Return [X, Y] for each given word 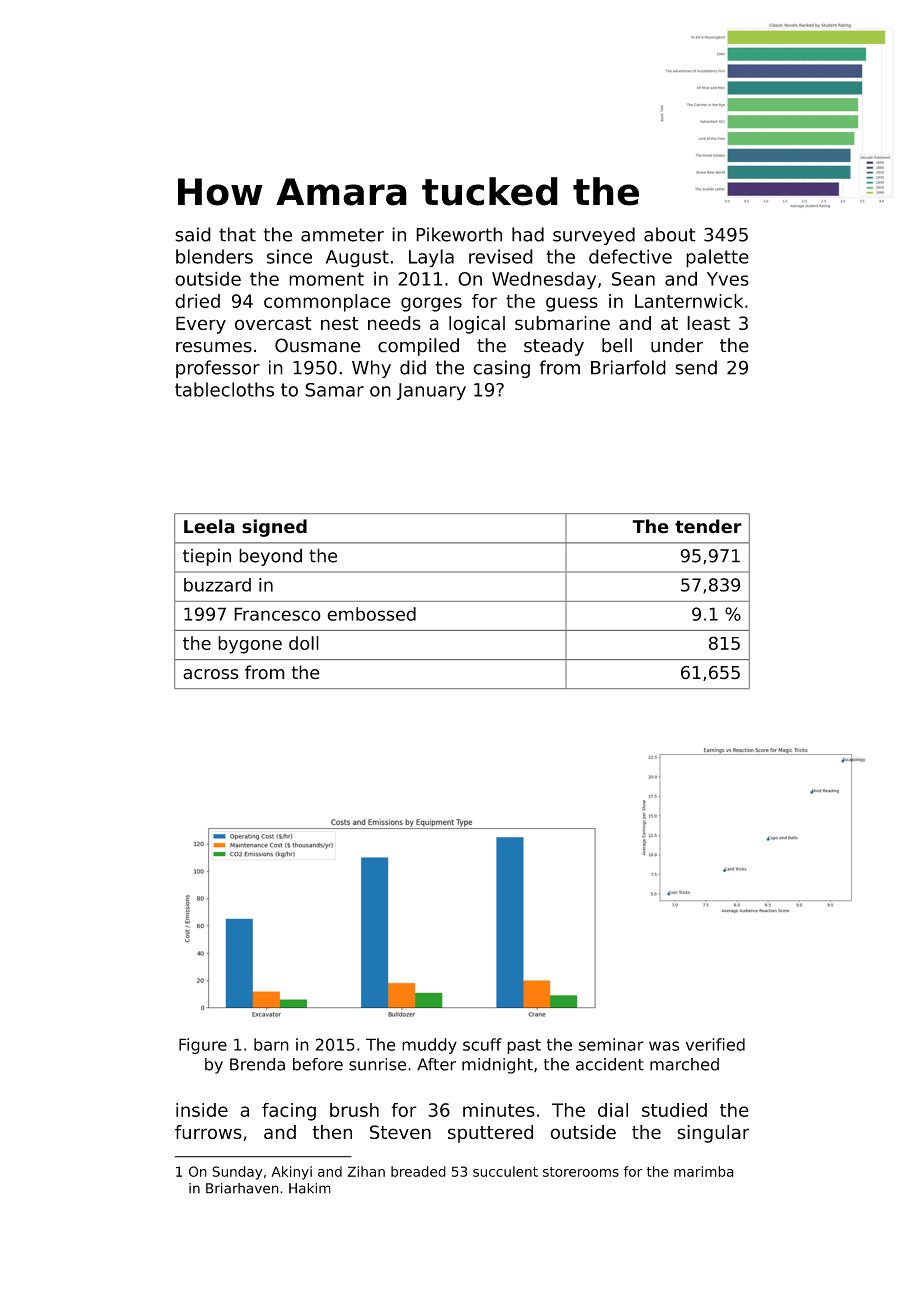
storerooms [581, 1172]
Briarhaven [242, 1188]
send [696, 367]
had [528, 234]
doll [304, 643]
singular [713, 1134]
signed [274, 528]
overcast [273, 323]
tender [708, 526]
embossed [371, 614]
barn [271, 1044]
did [413, 367]
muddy [429, 1046]
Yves [728, 279]
